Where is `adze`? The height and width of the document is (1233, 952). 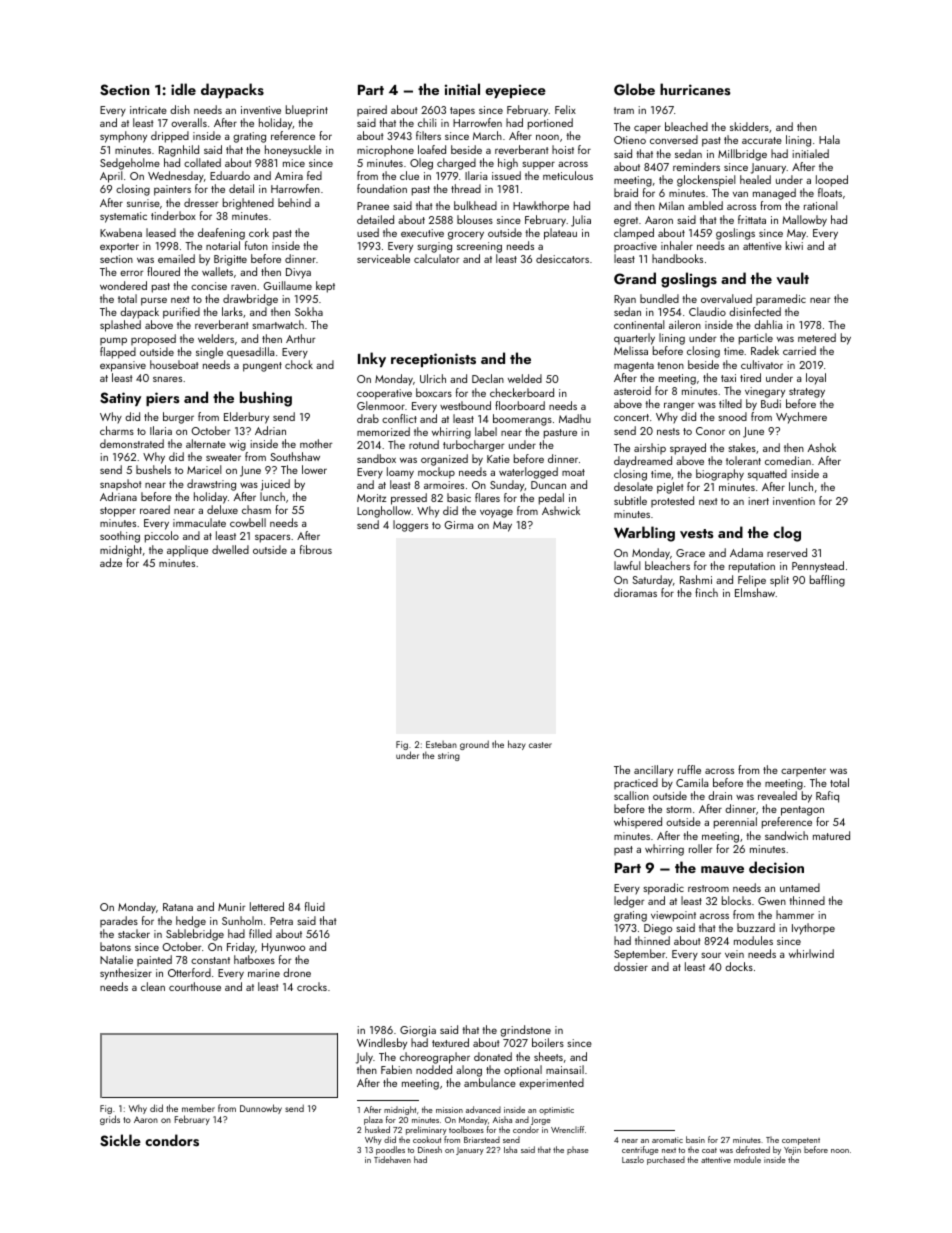 adze is located at coordinates (111, 562).
